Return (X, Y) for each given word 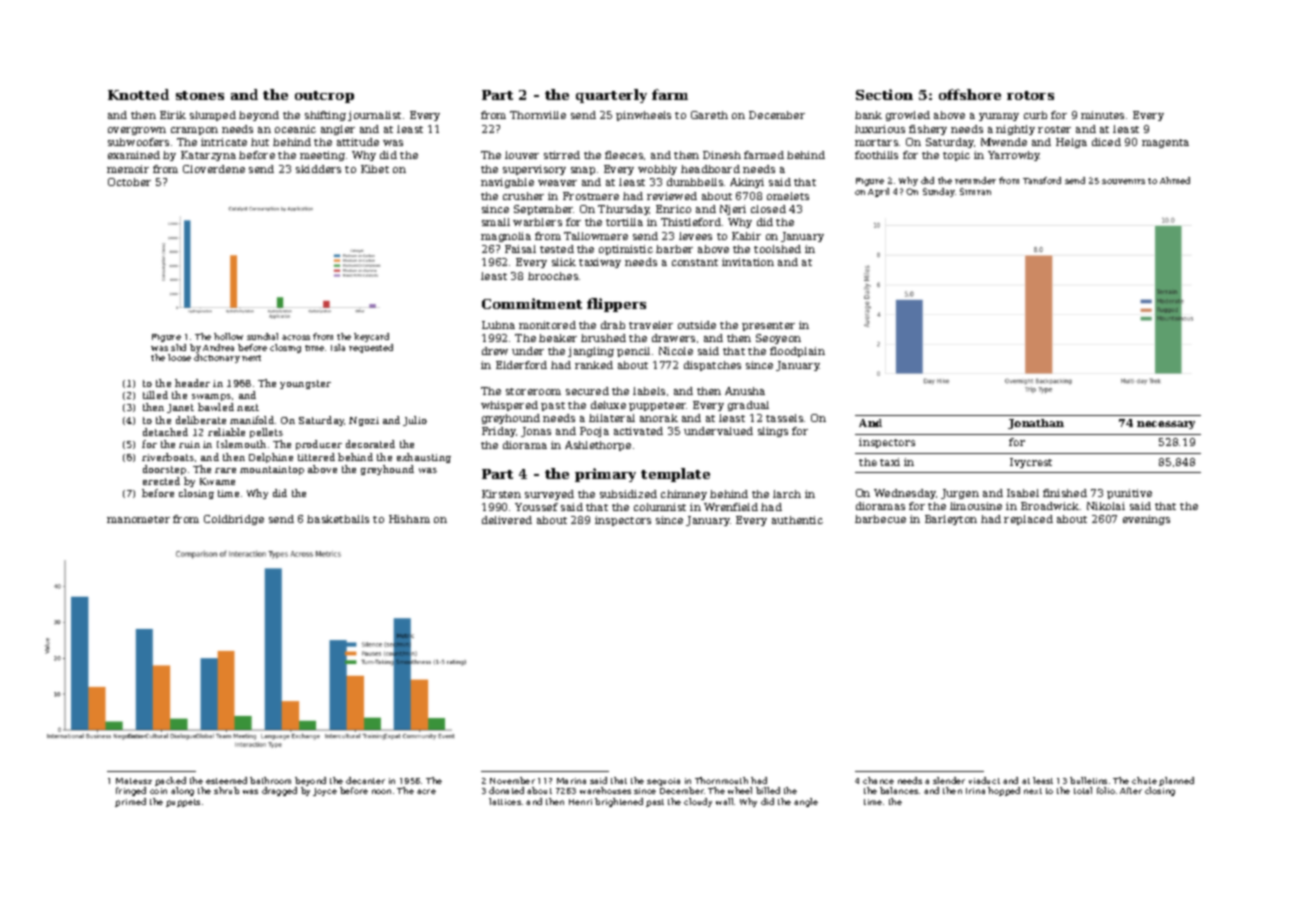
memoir (128, 169)
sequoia (663, 782)
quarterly (611, 96)
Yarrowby (1014, 156)
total (1083, 790)
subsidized (628, 494)
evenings (1146, 520)
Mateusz (134, 781)
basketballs (338, 519)
